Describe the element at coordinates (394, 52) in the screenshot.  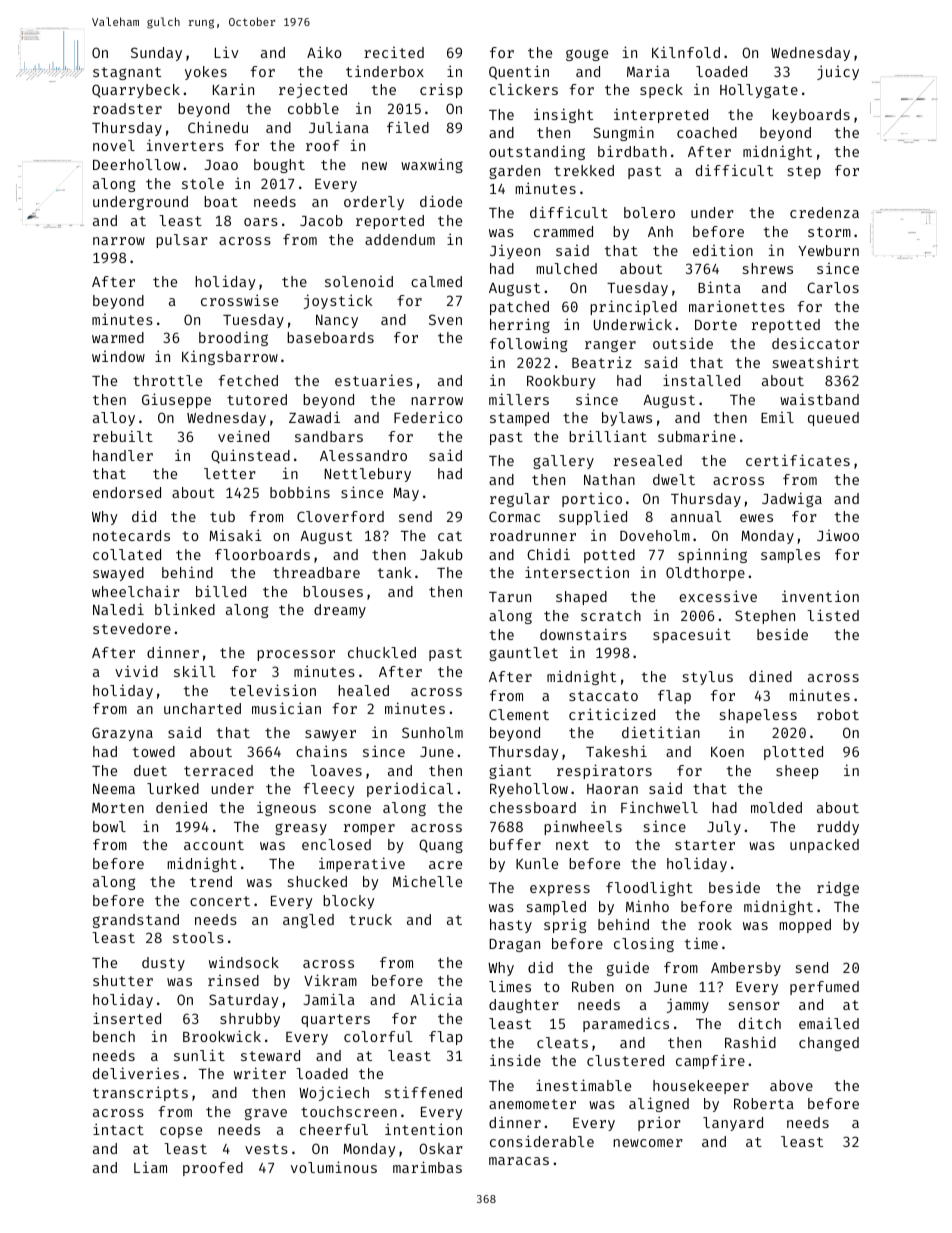
I see `recited` at that location.
